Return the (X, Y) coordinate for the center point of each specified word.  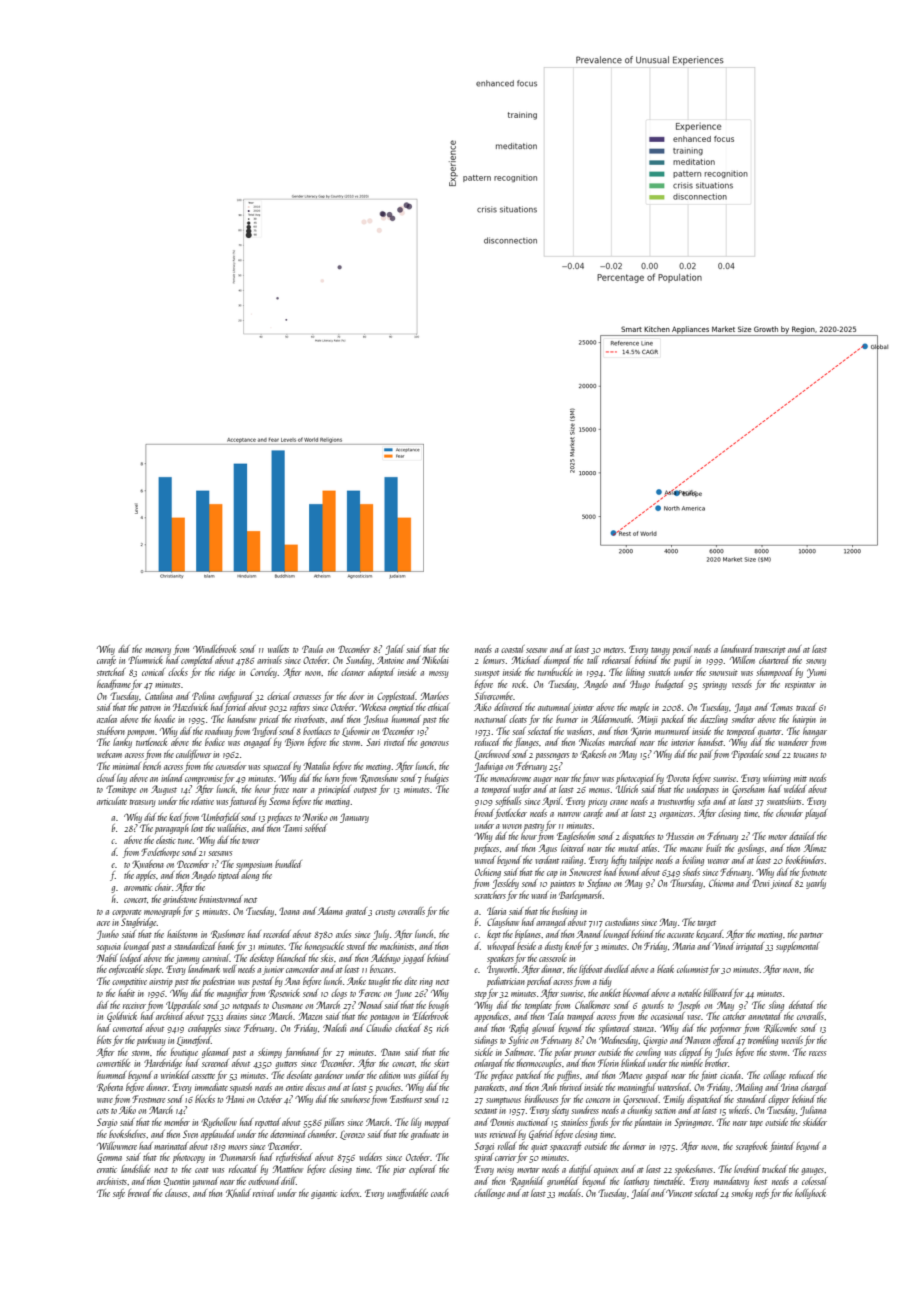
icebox (350, 1193)
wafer (522, 790)
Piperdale (747, 755)
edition (389, 1075)
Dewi (761, 883)
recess (817, 1053)
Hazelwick (190, 707)
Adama (330, 911)
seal (519, 731)
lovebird (747, 1169)
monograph (162, 912)
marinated (171, 1146)
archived (170, 1016)
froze (280, 790)
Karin (641, 731)
